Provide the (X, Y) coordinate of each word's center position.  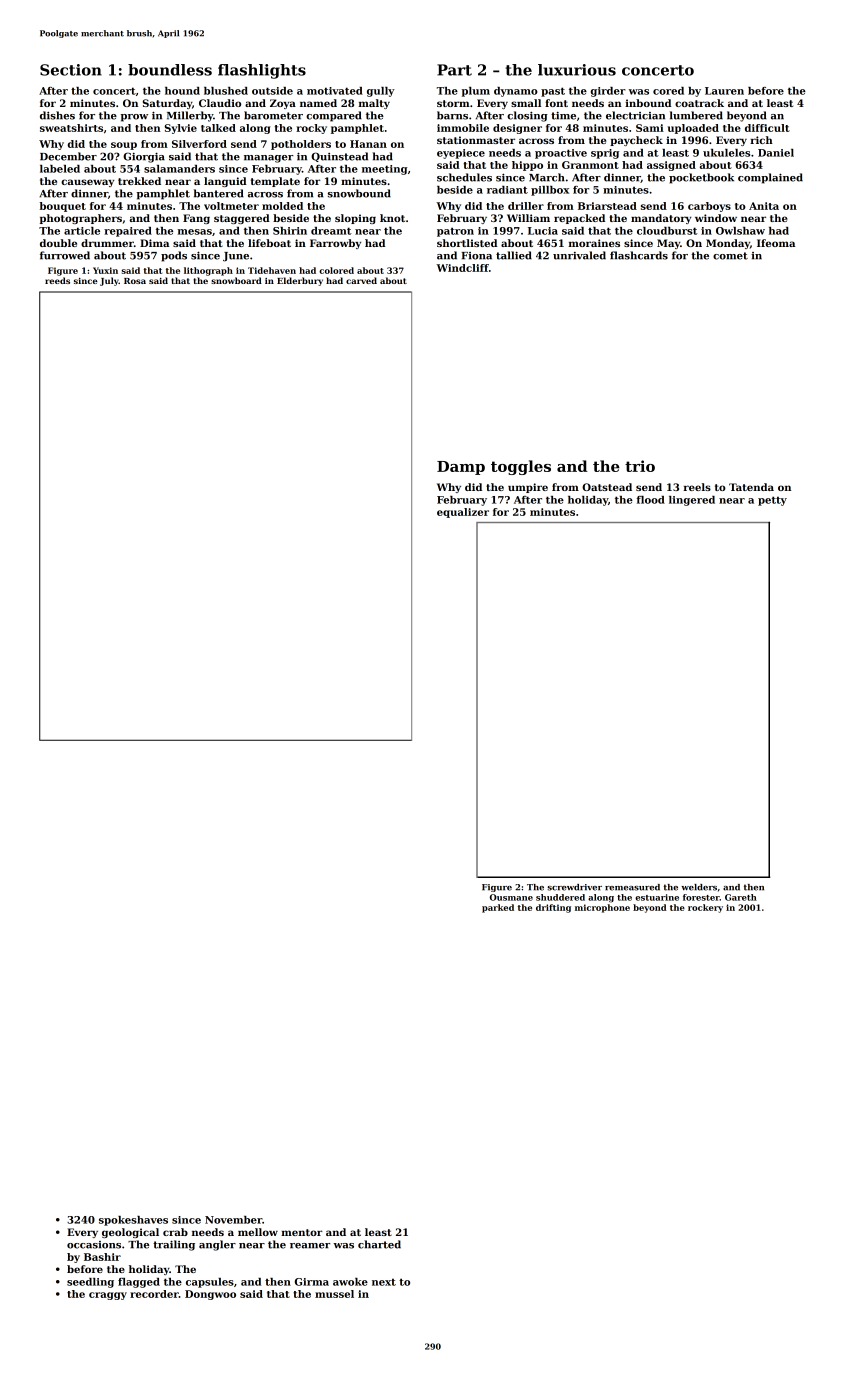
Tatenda (751, 487)
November (233, 1220)
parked (498, 908)
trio (640, 466)
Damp (461, 468)
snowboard (236, 280)
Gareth (741, 897)
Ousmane (511, 897)
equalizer (463, 513)
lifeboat (269, 243)
